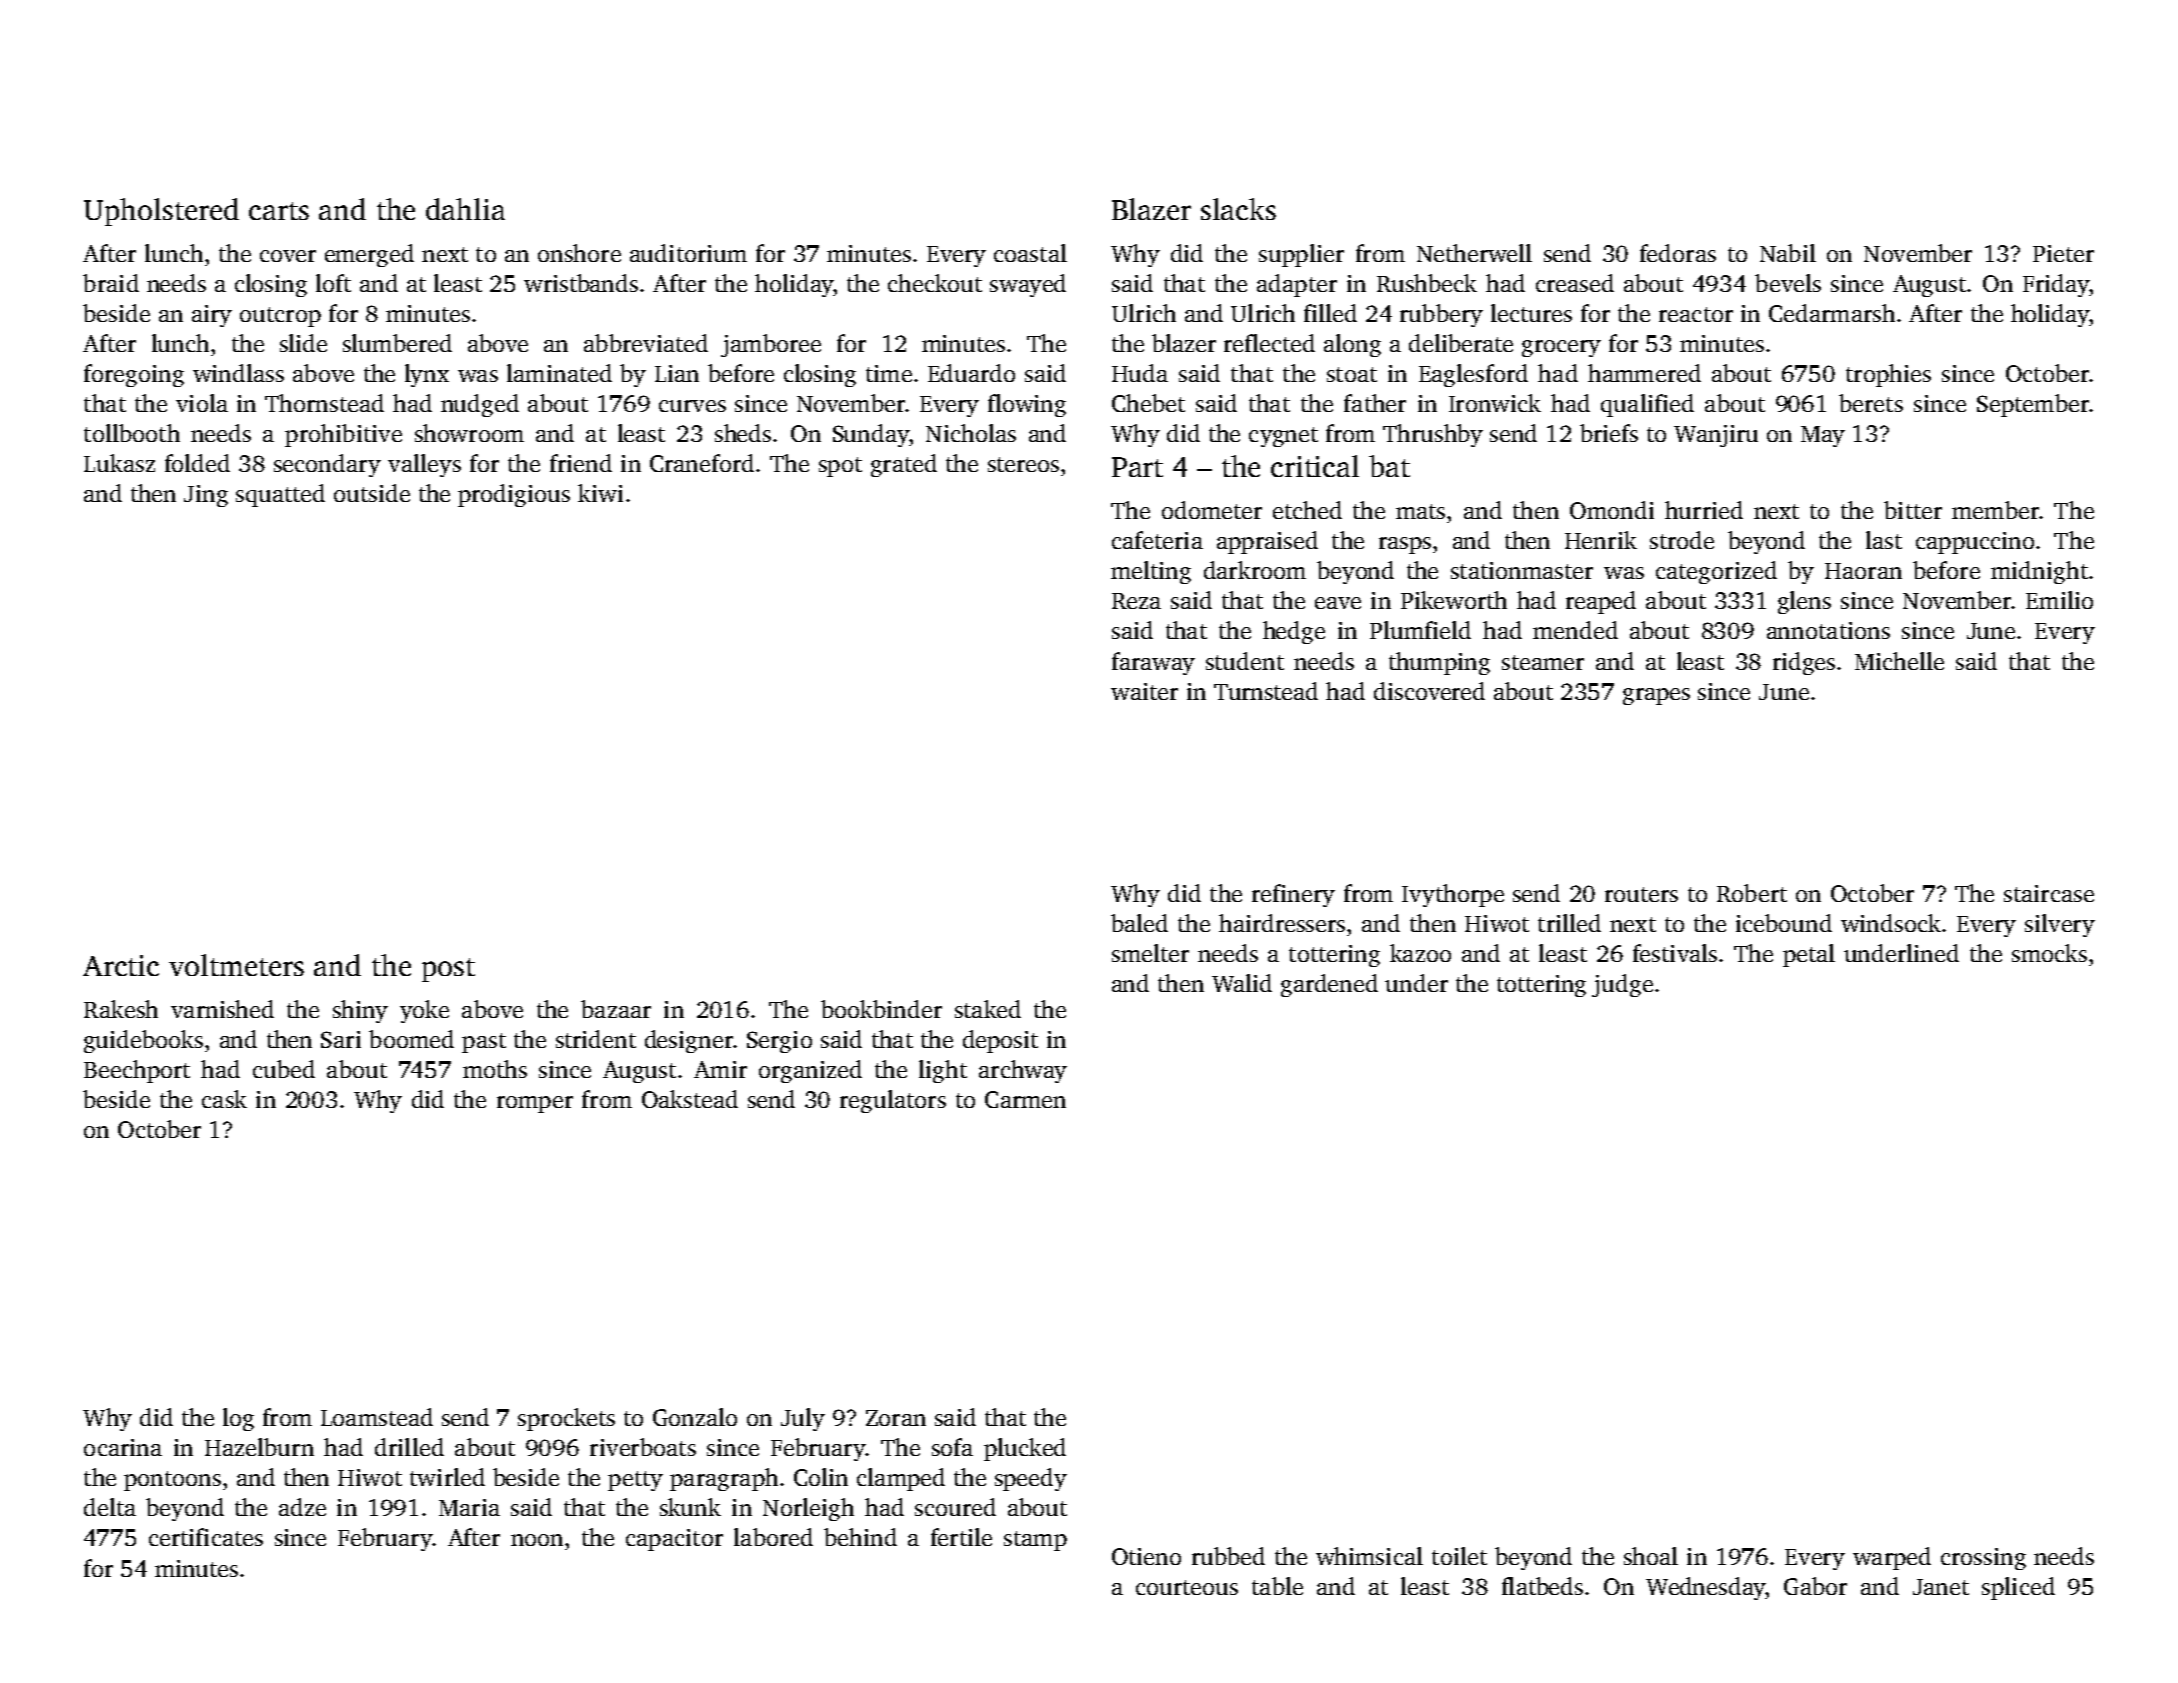  What do you see at coordinates (1030, 253) in the document?
I see `coastal` at bounding box center [1030, 253].
